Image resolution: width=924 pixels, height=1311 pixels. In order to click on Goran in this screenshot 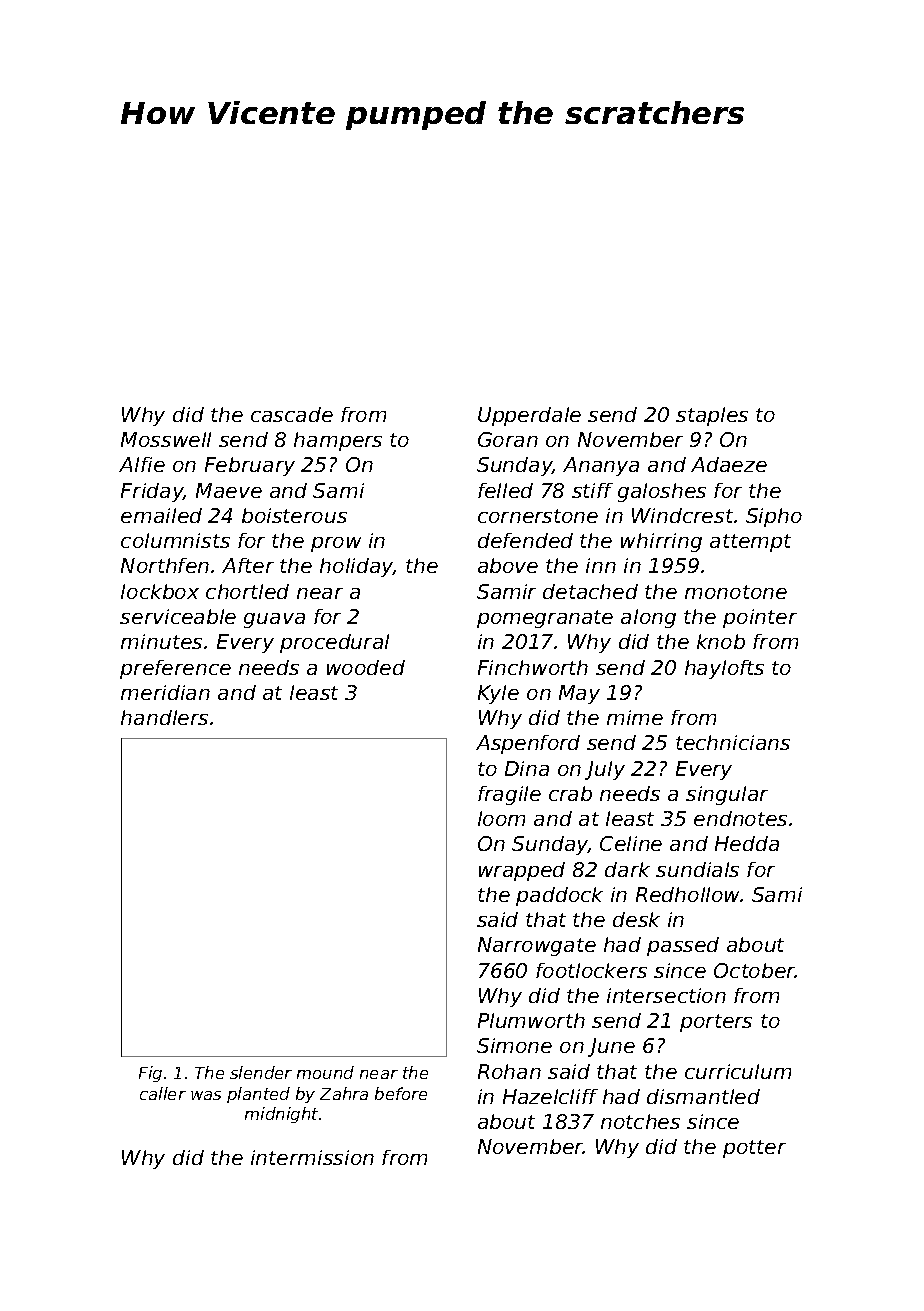, I will do `click(508, 439)`.
